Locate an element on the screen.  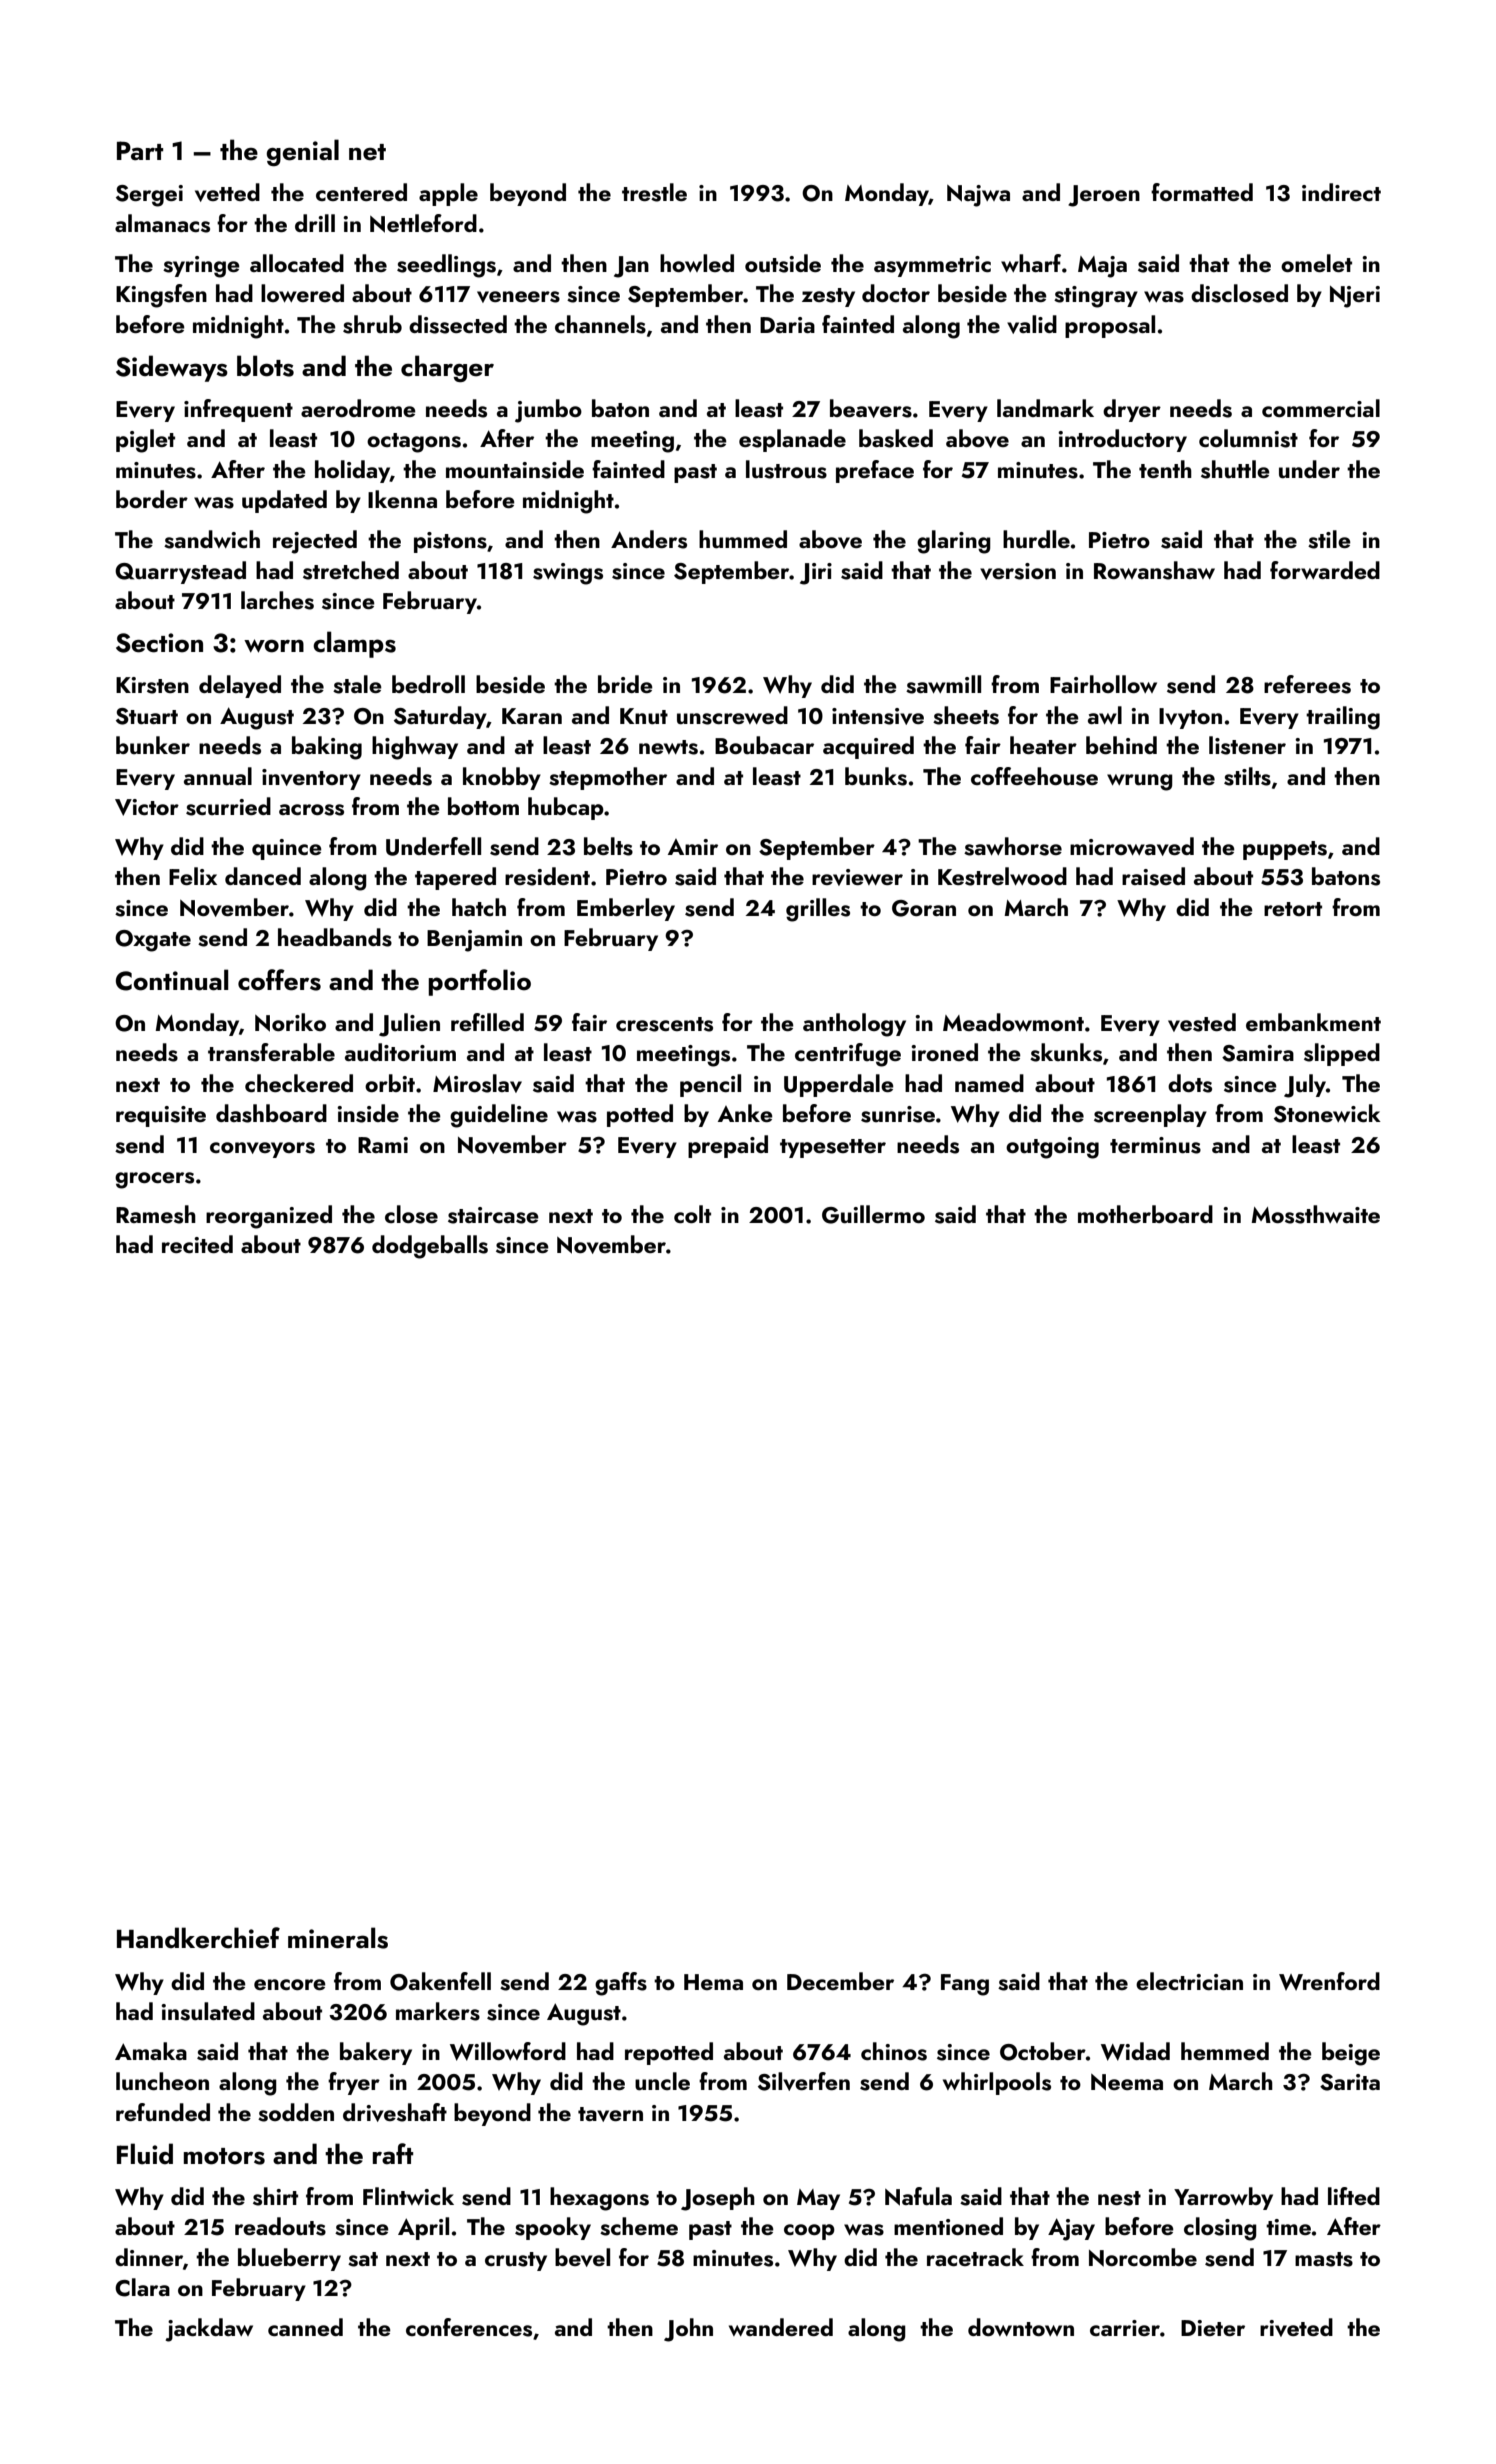
apple is located at coordinates (448, 194).
